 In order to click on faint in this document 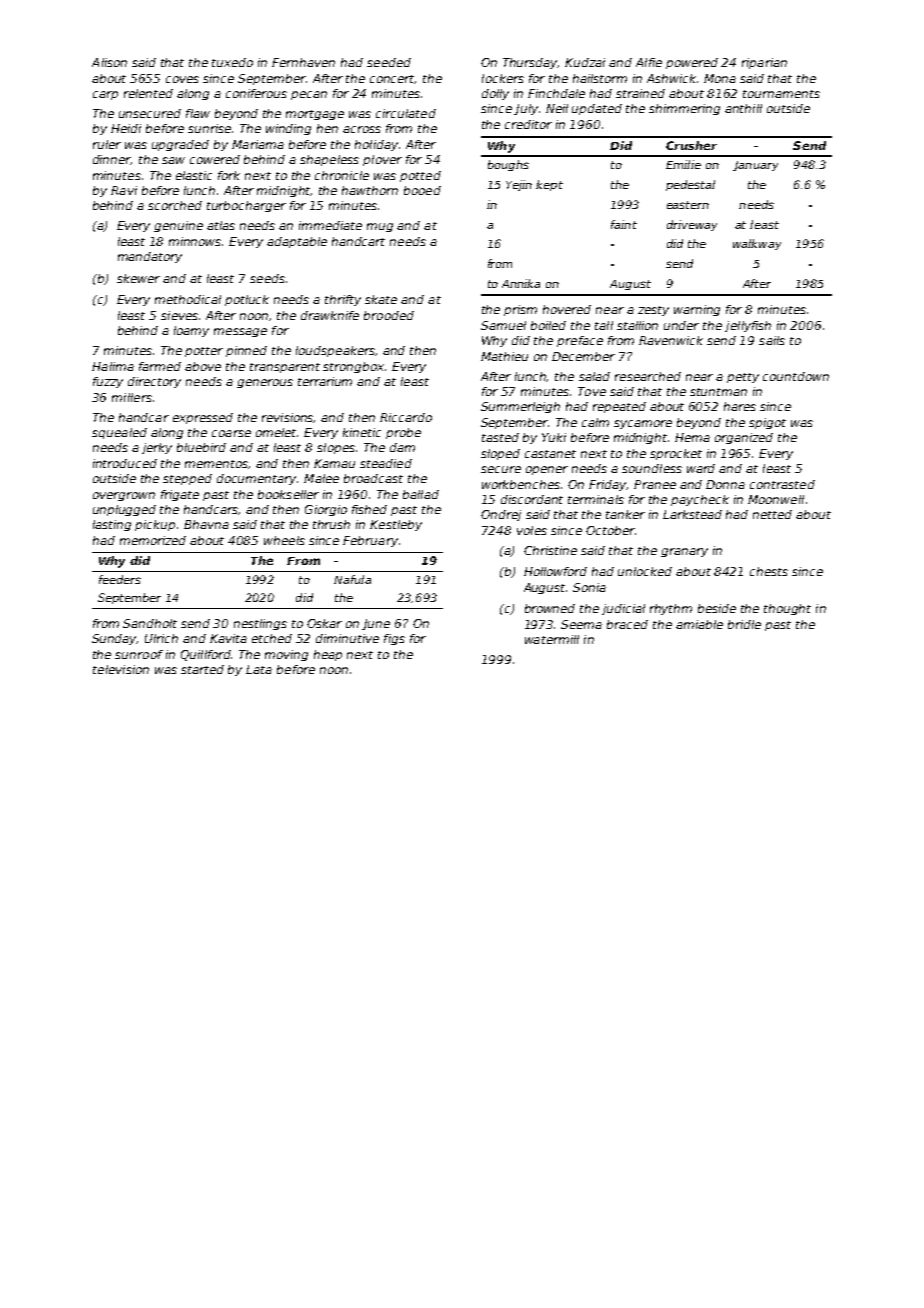, I will do `click(624, 224)`.
